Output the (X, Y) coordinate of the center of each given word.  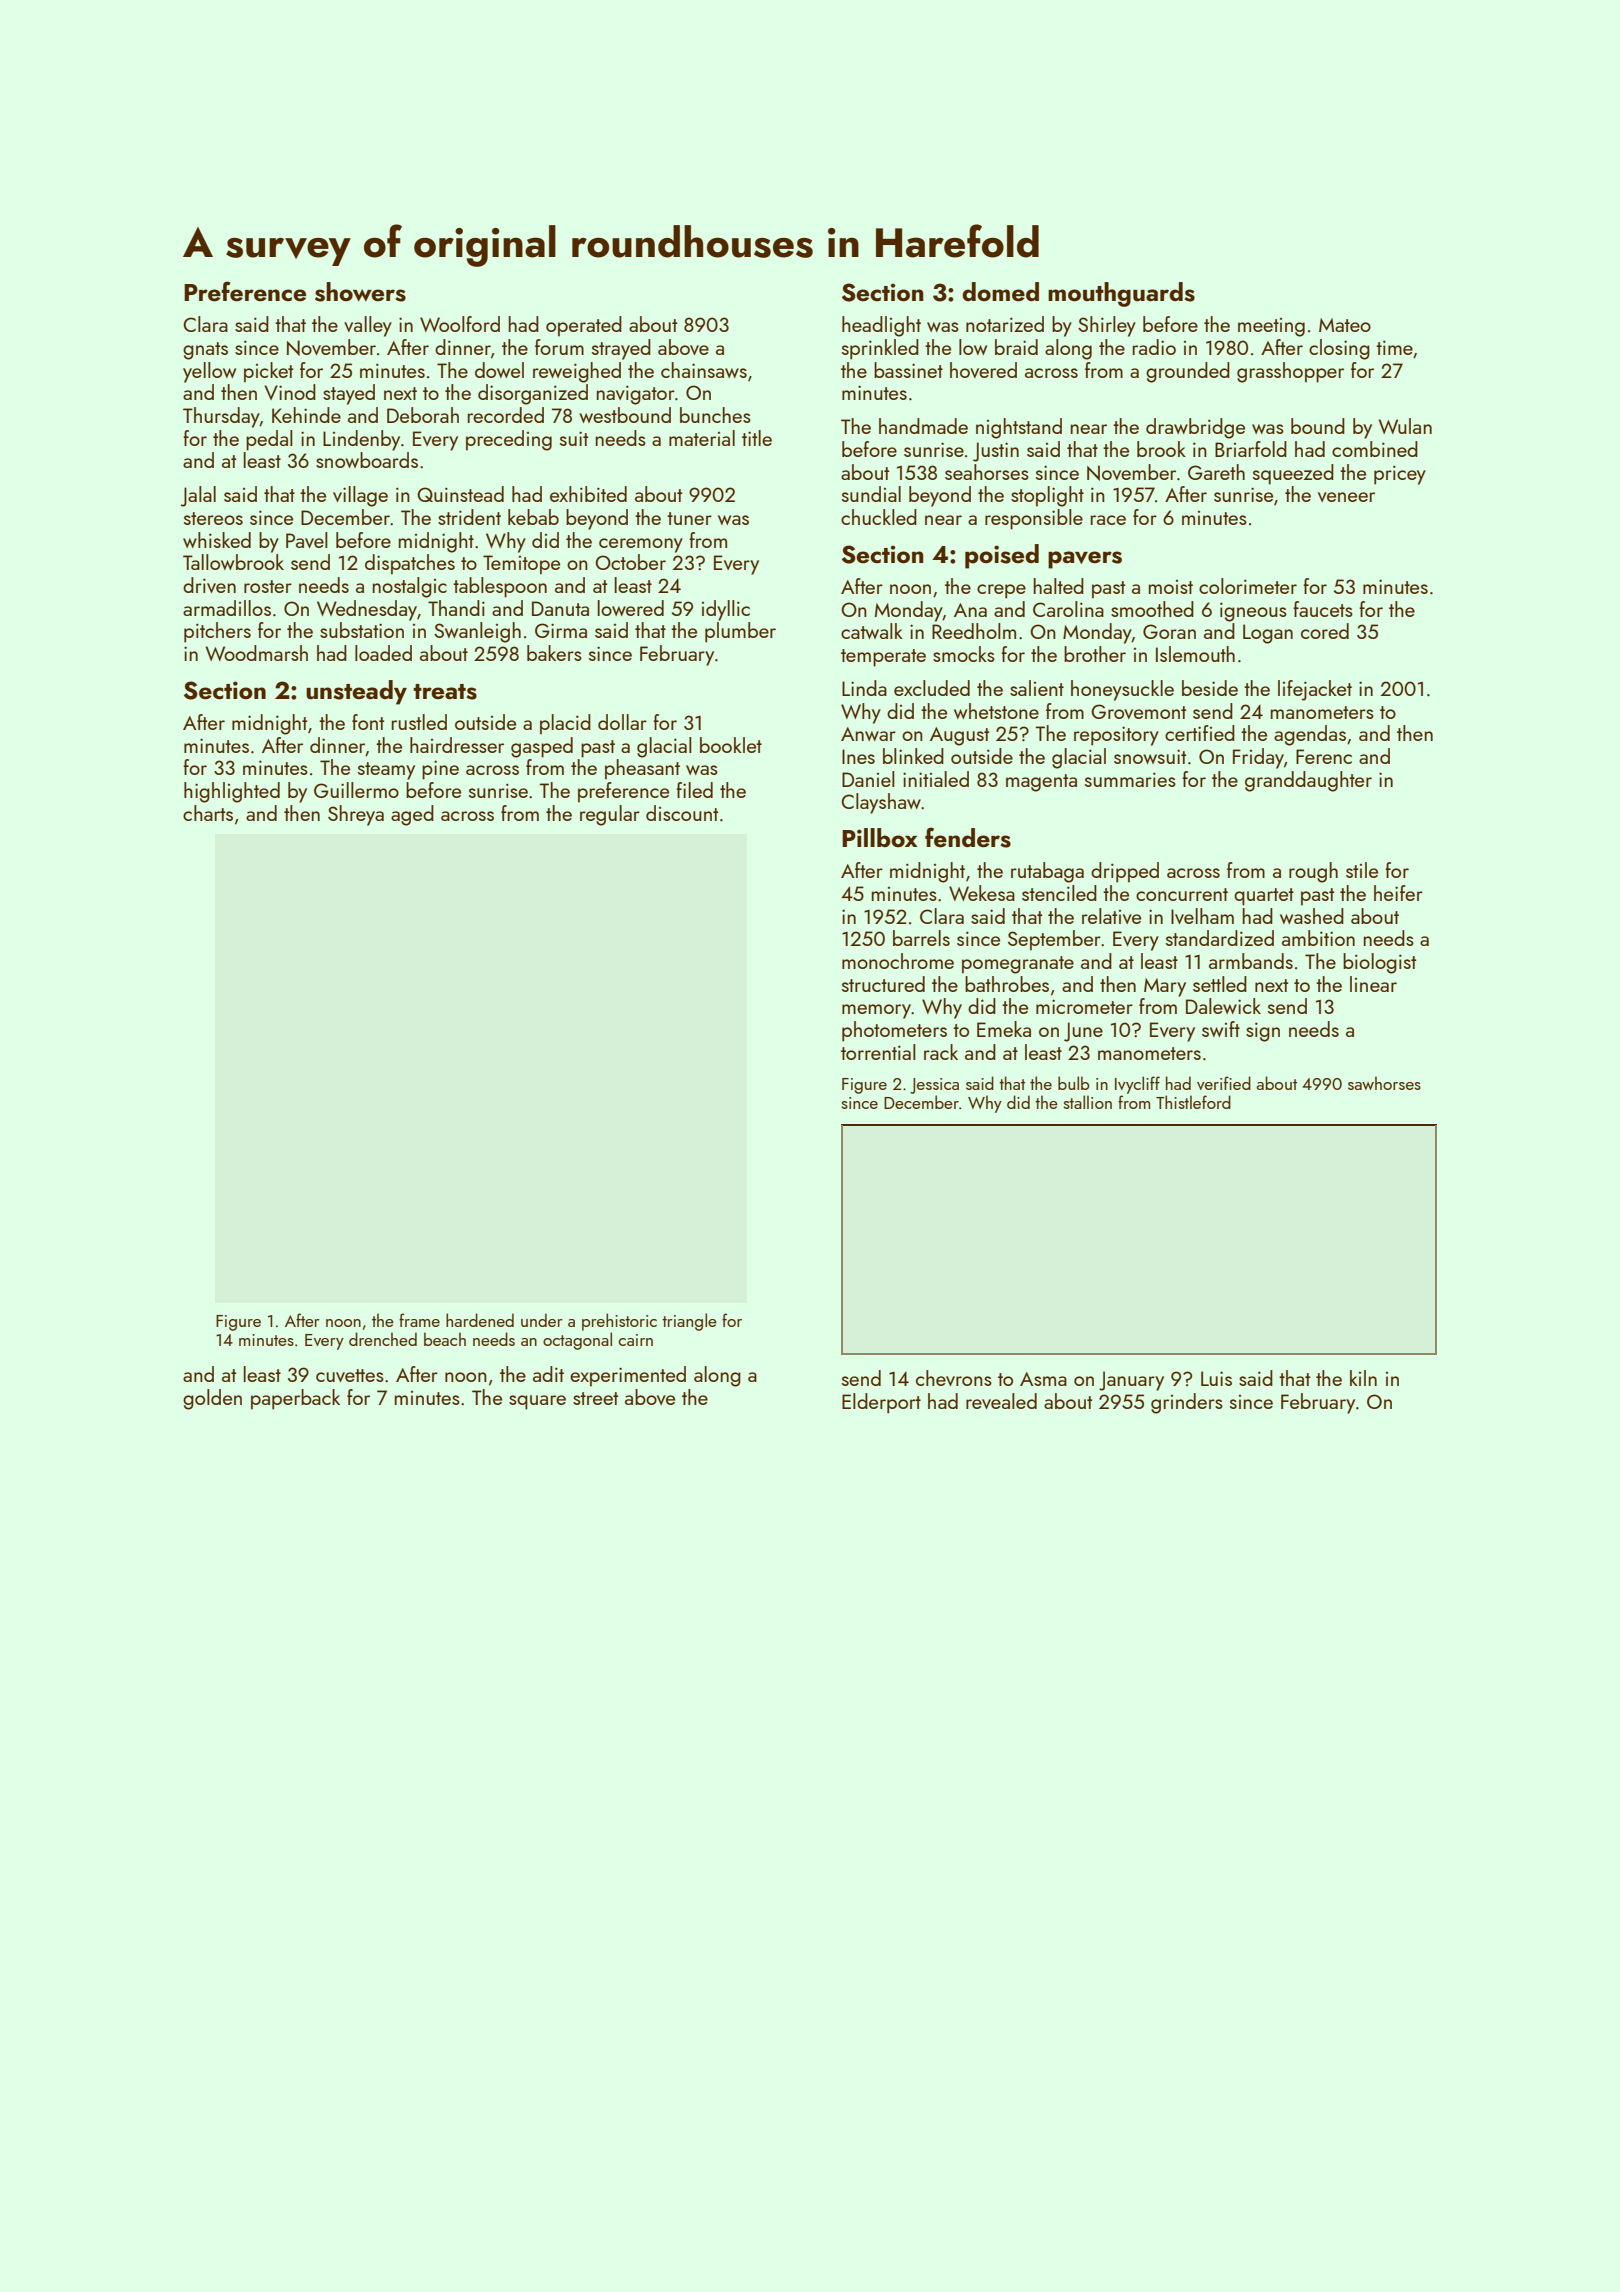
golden (212, 1399)
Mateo (1345, 325)
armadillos (227, 608)
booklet (731, 745)
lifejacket (1315, 690)
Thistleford (1193, 1102)
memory (877, 1011)
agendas (1310, 735)
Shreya (356, 815)
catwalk (872, 631)
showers (360, 292)
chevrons (954, 1378)
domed (1000, 292)
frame (419, 1320)
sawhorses (1384, 1083)
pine (440, 770)
